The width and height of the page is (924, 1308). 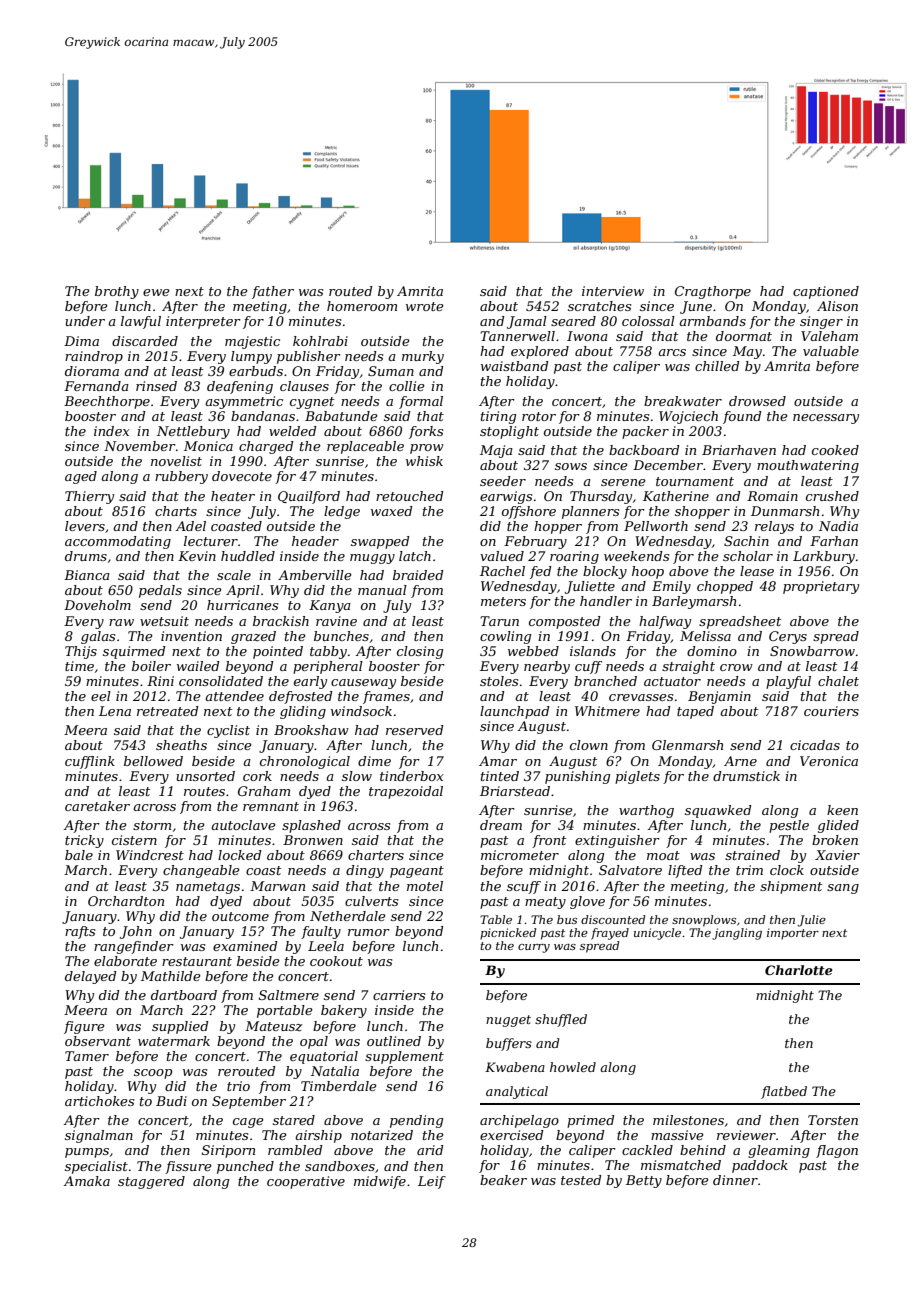 What do you see at coordinates (399, 995) in the page?
I see `carriers` at bounding box center [399, 995].
